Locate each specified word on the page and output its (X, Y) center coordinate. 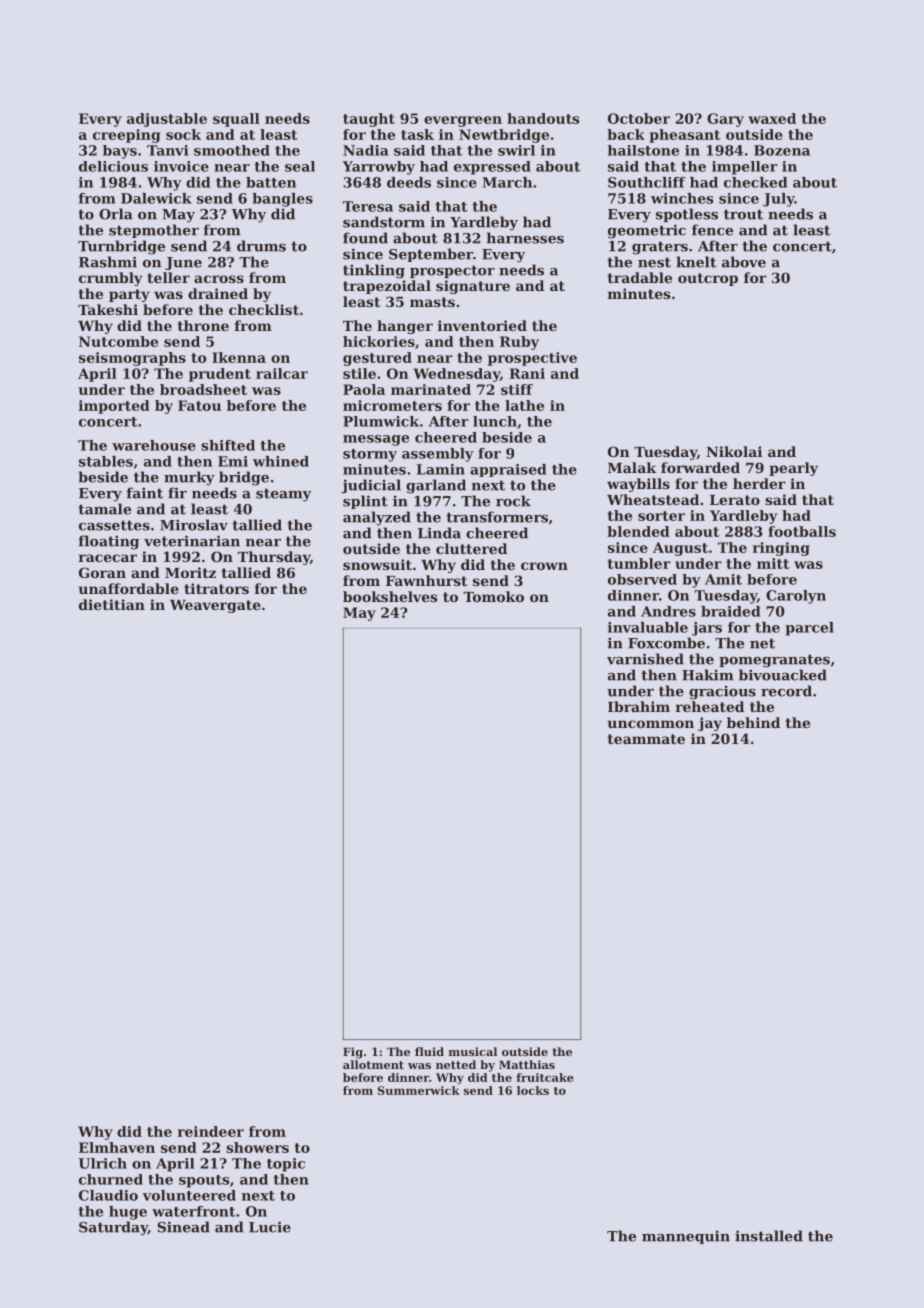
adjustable (167, 120)
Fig (353, 1053)
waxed (772, 118)
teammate (646, 739)
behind (753, 722)
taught (369, 120)
